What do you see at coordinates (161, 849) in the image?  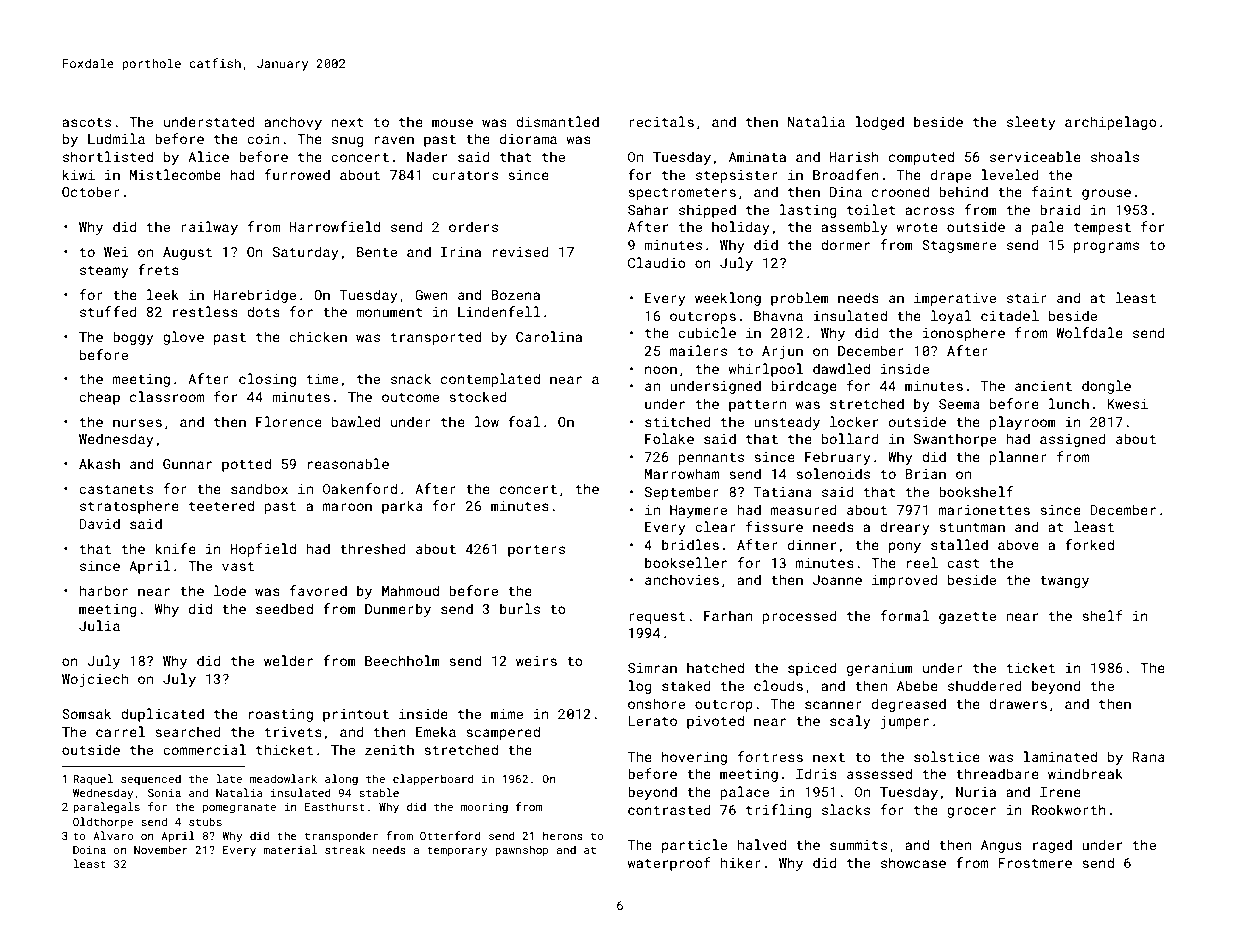 I see `November` at bounding box center [161, 849].
